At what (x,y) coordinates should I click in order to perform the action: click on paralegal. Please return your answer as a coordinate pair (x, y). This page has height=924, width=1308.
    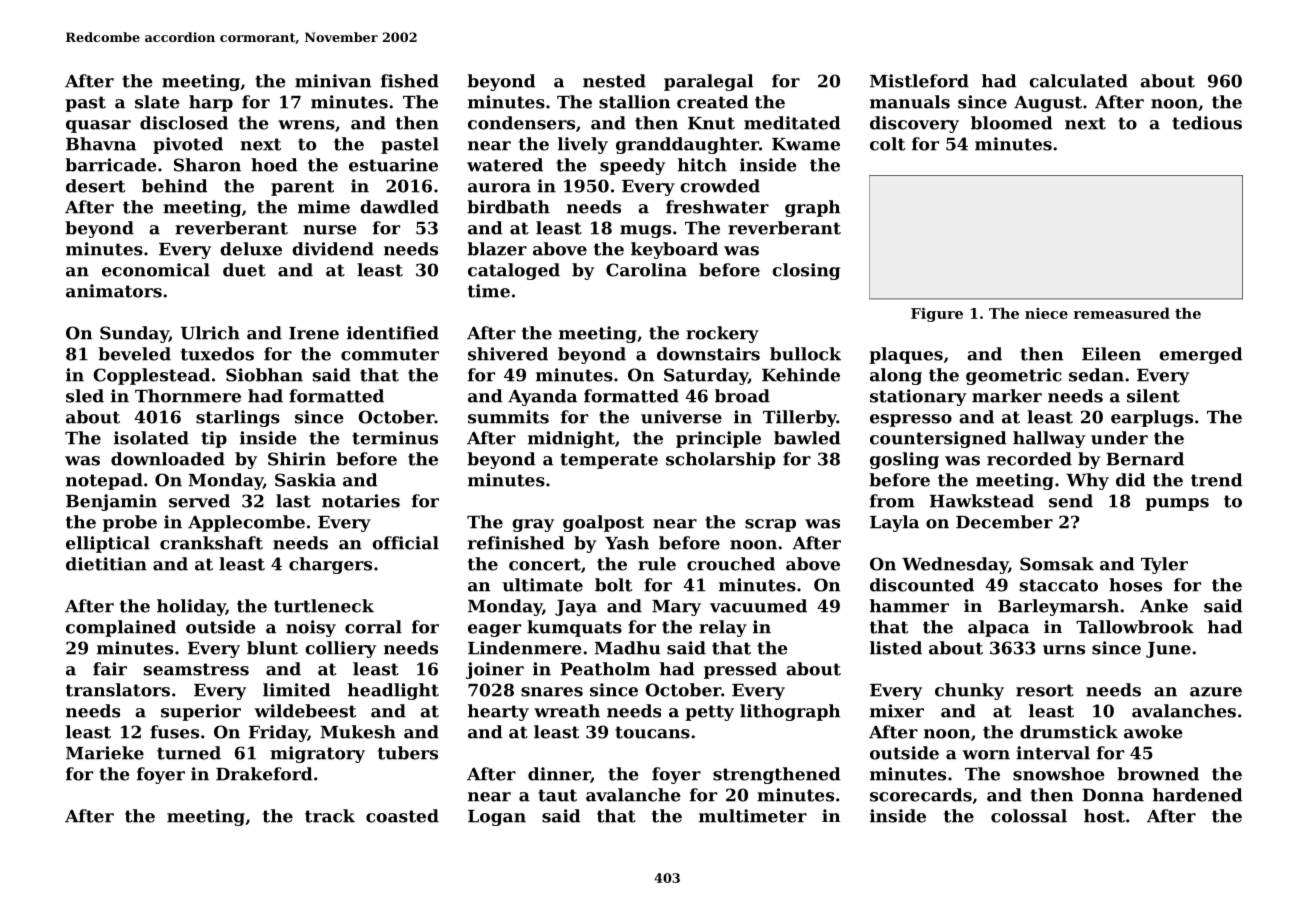
    Looking at the image, I should click on (708, 82).
